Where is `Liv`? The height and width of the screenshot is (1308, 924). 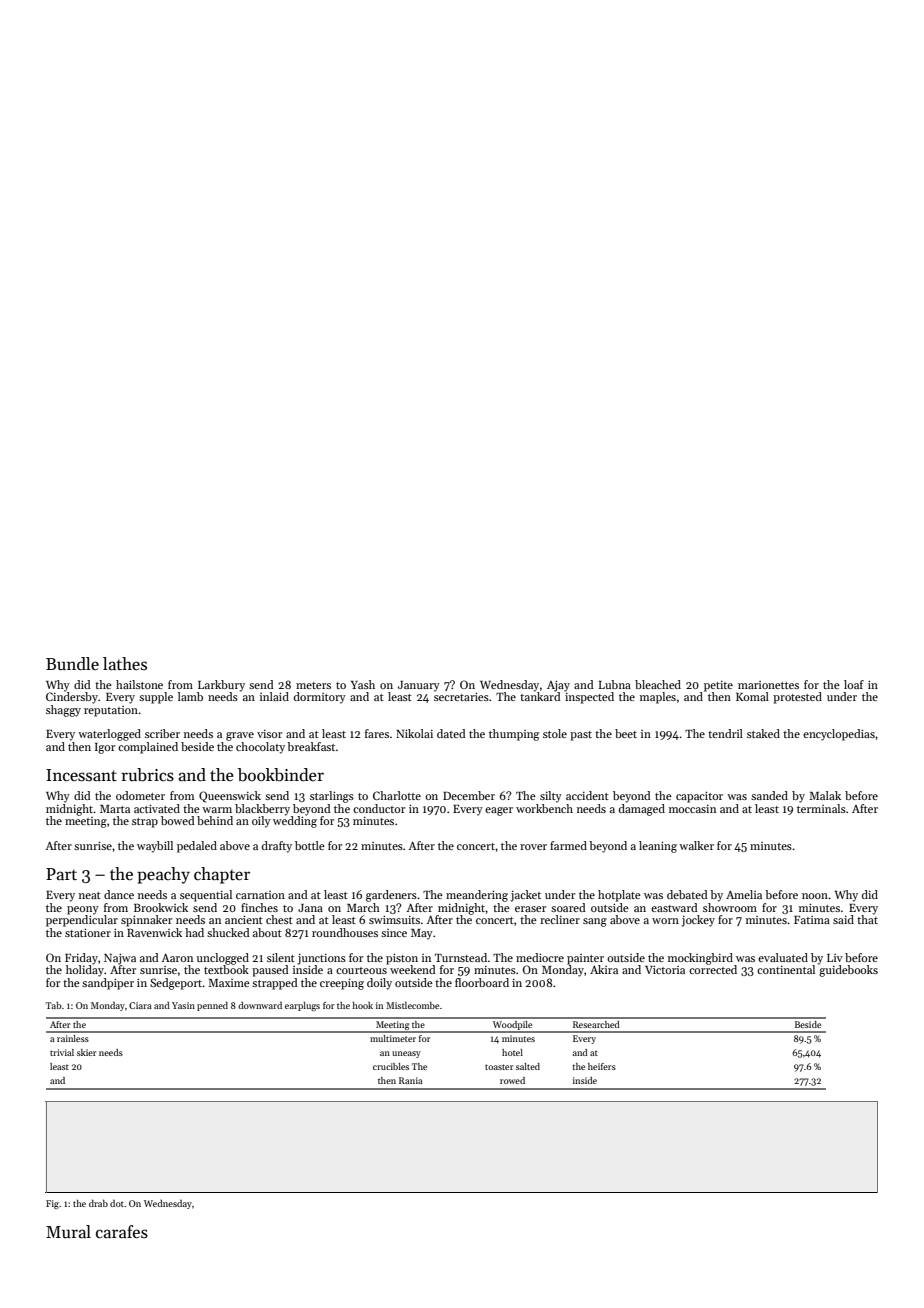
Liv is located at coordinates (835, 958).
